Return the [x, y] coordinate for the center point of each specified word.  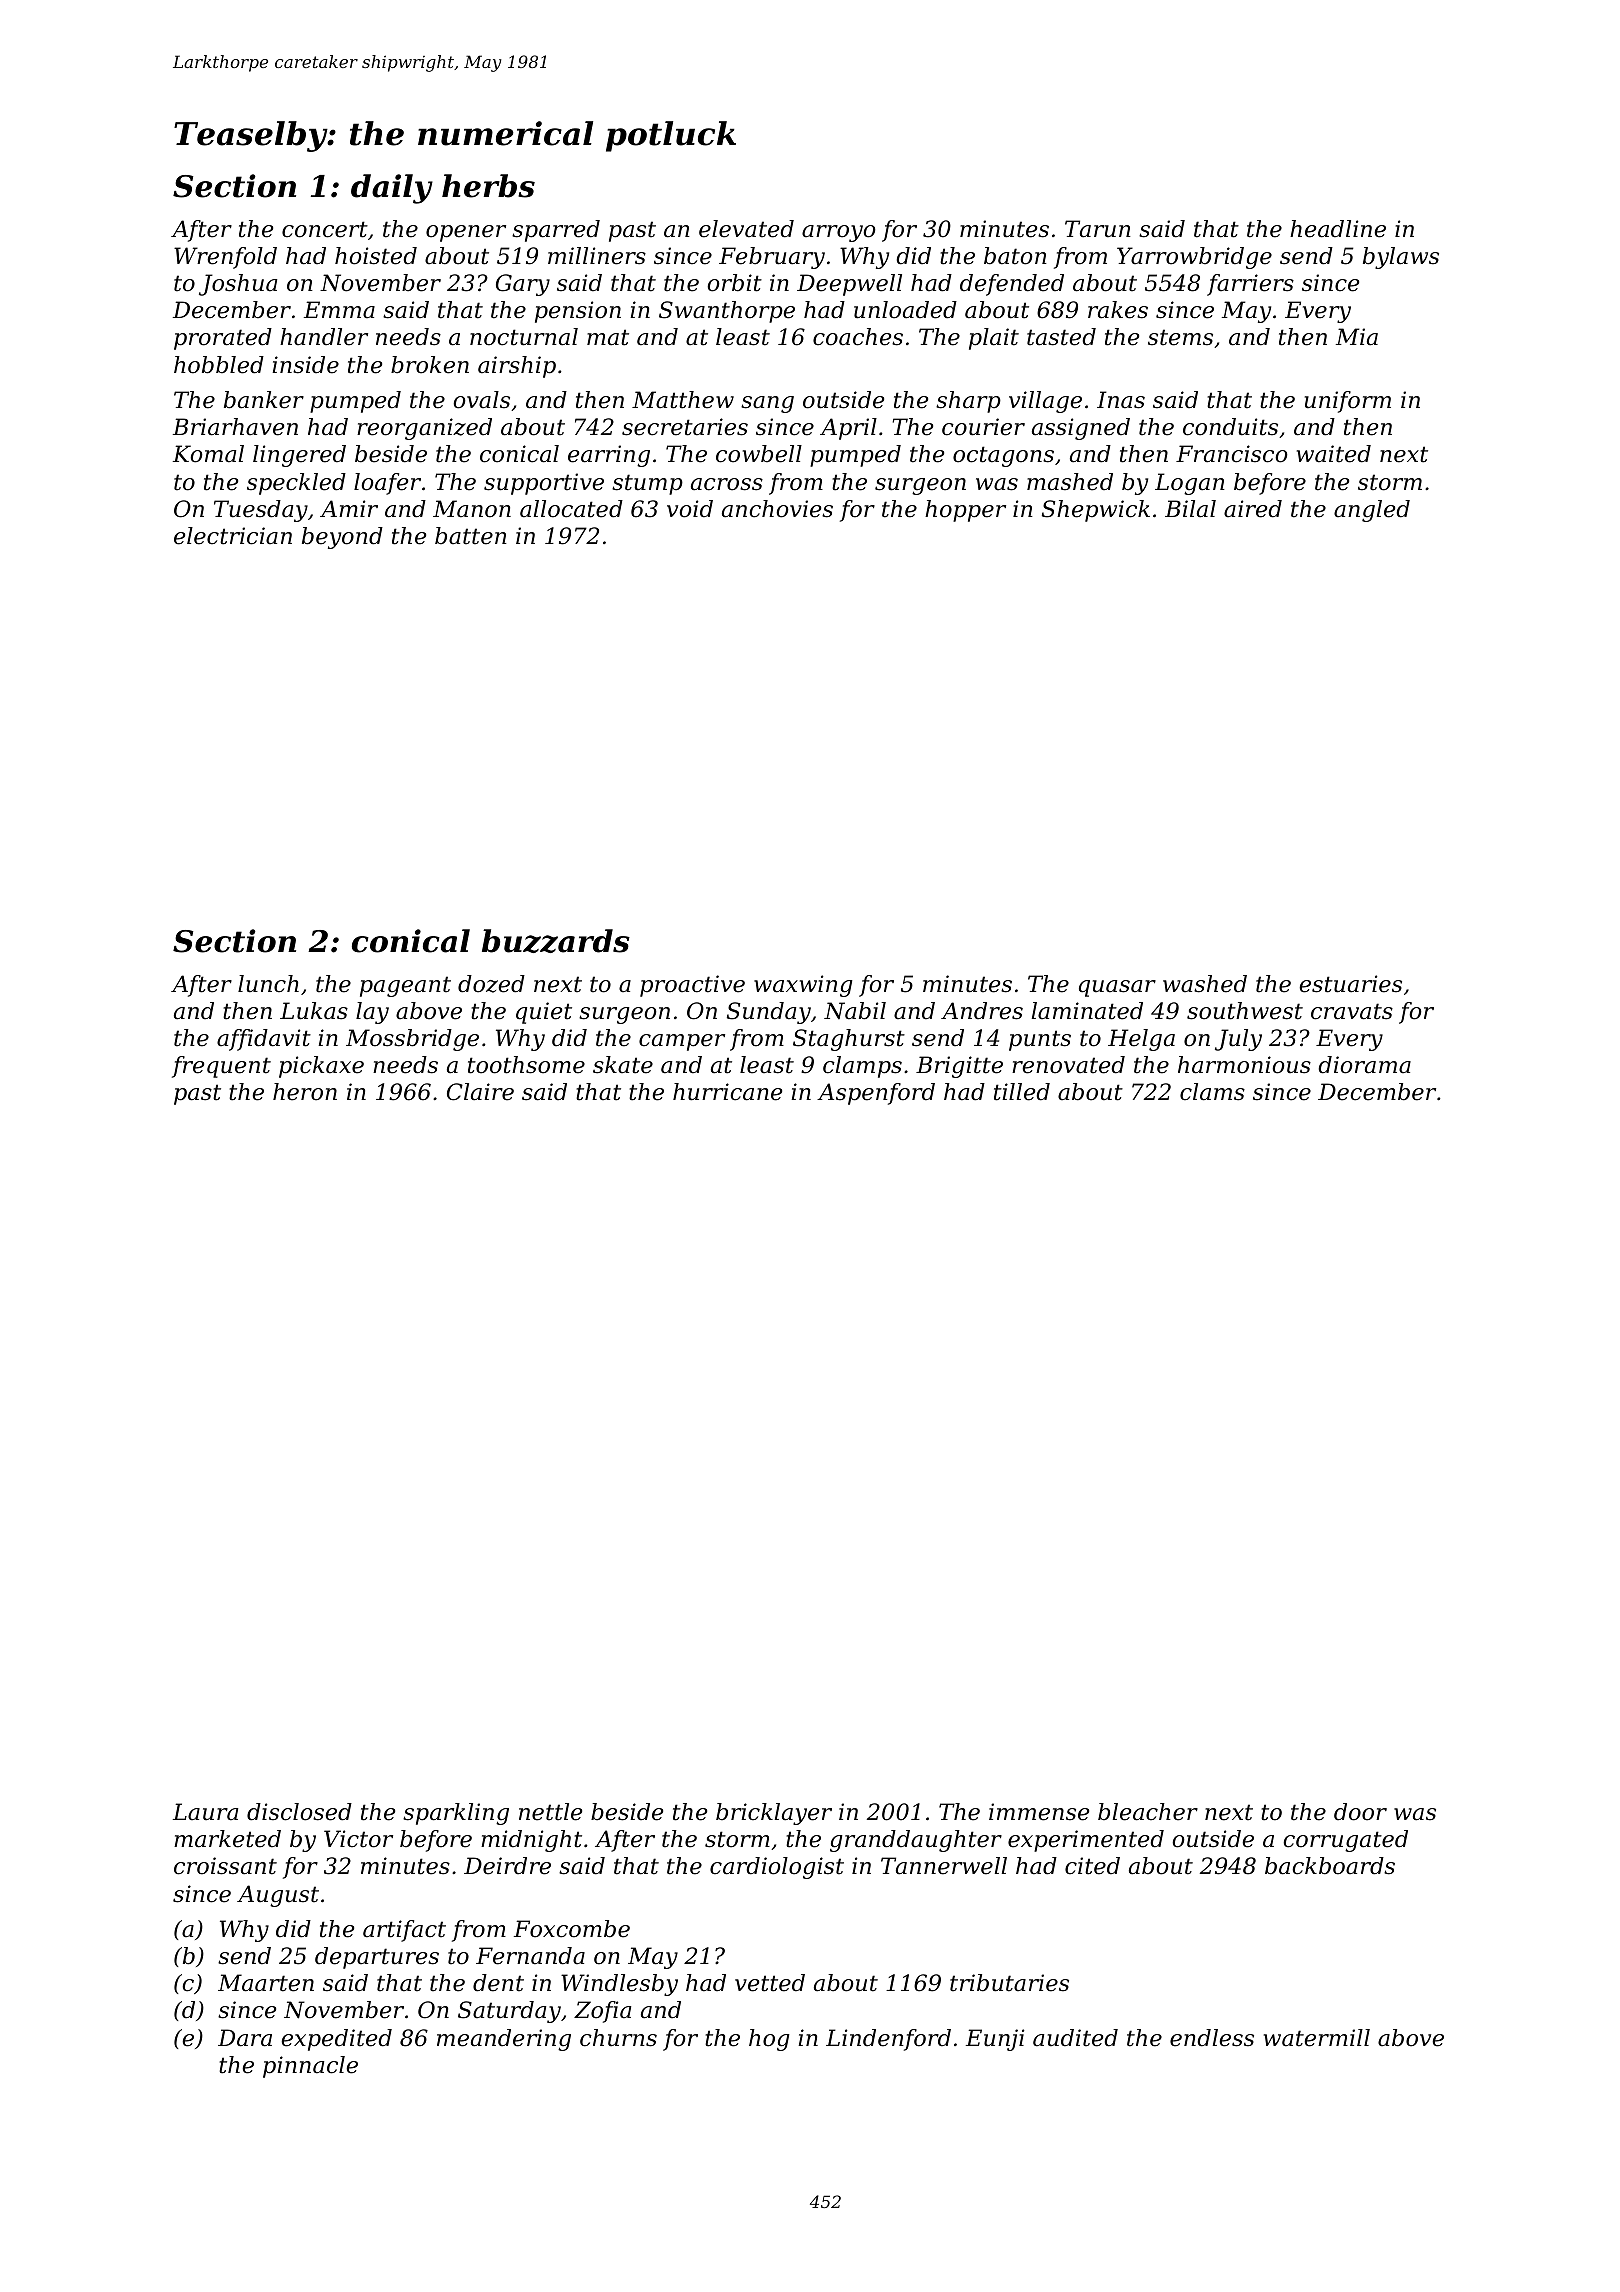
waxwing [803, 986]
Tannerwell [944, 1866]
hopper [965, 511]
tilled [1022, 1092]
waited [1334, 454]
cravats [1352, 1011]
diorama [1364, 1065]
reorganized [424, 429]
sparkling [456, 1814]
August [278, 1896]
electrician [233, 536]
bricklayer [774, 1814]
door [1360, 1812]
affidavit [264, 1040]
